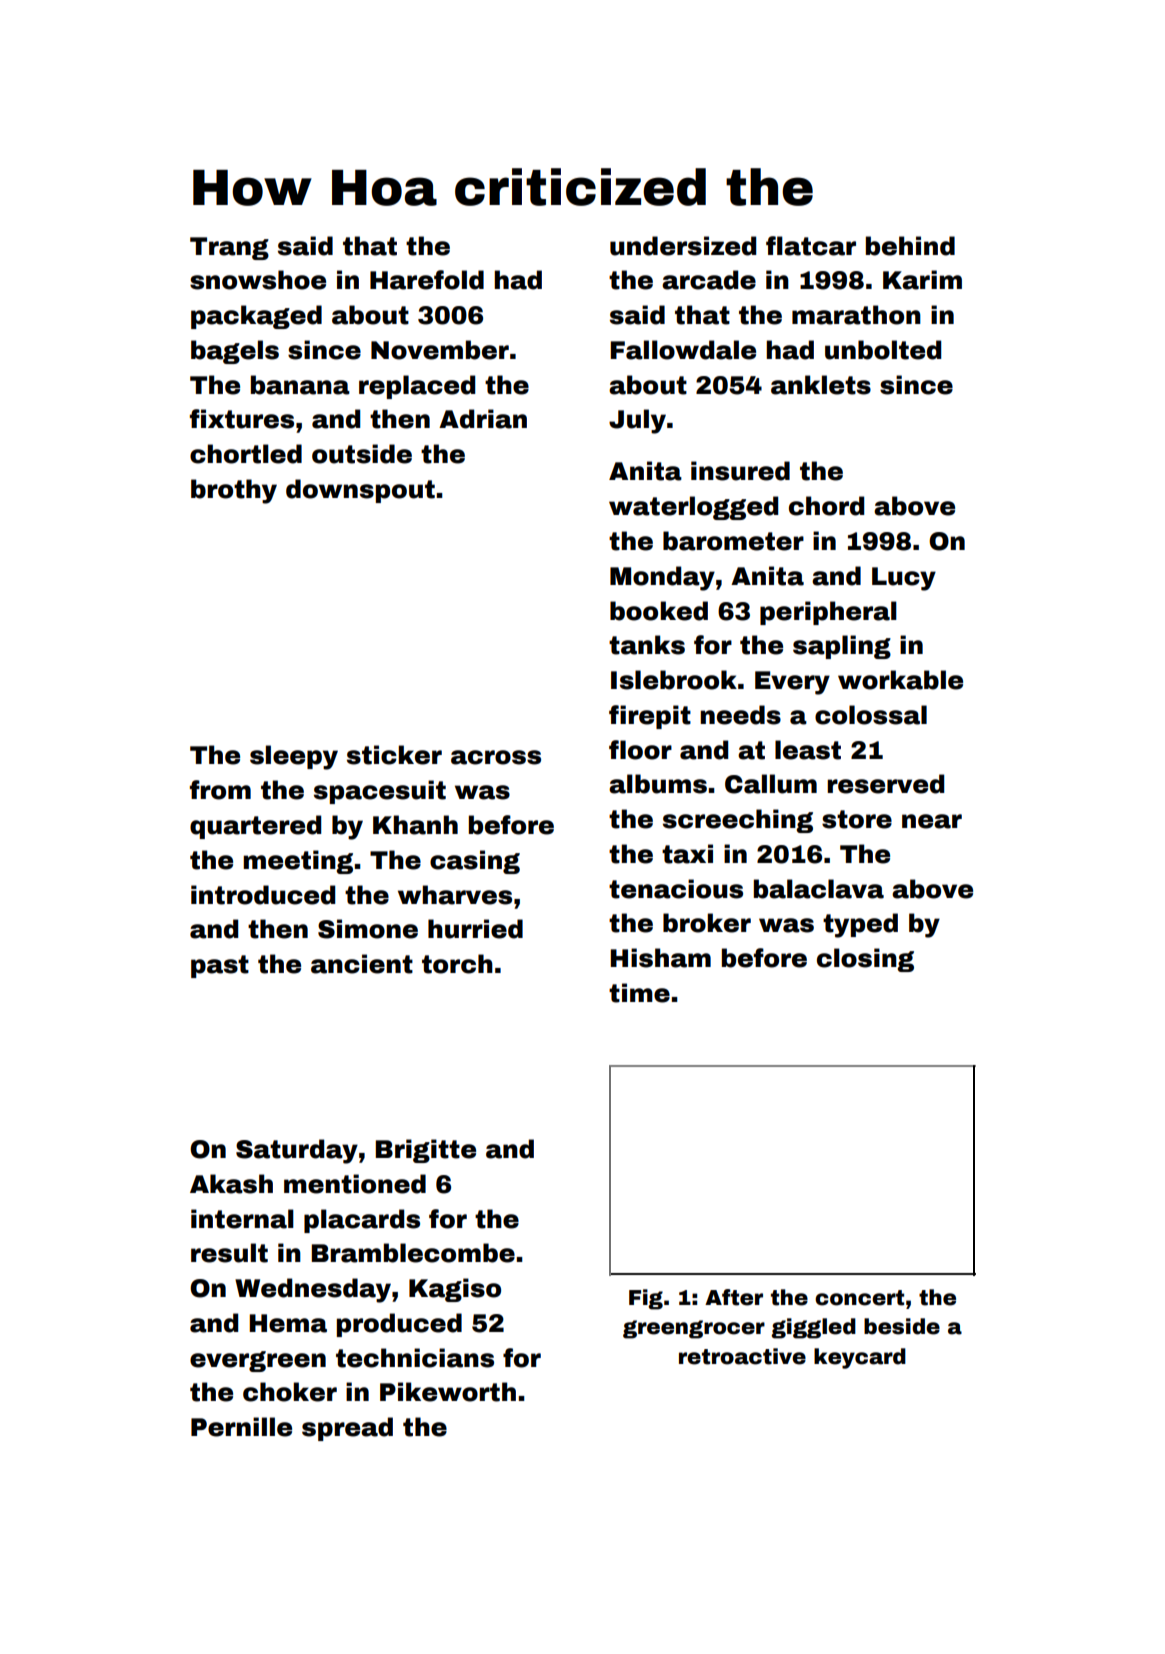 The height and width of the screenshot is (1654, 1165). I want to click on retroactive, so click(742, 1356).
